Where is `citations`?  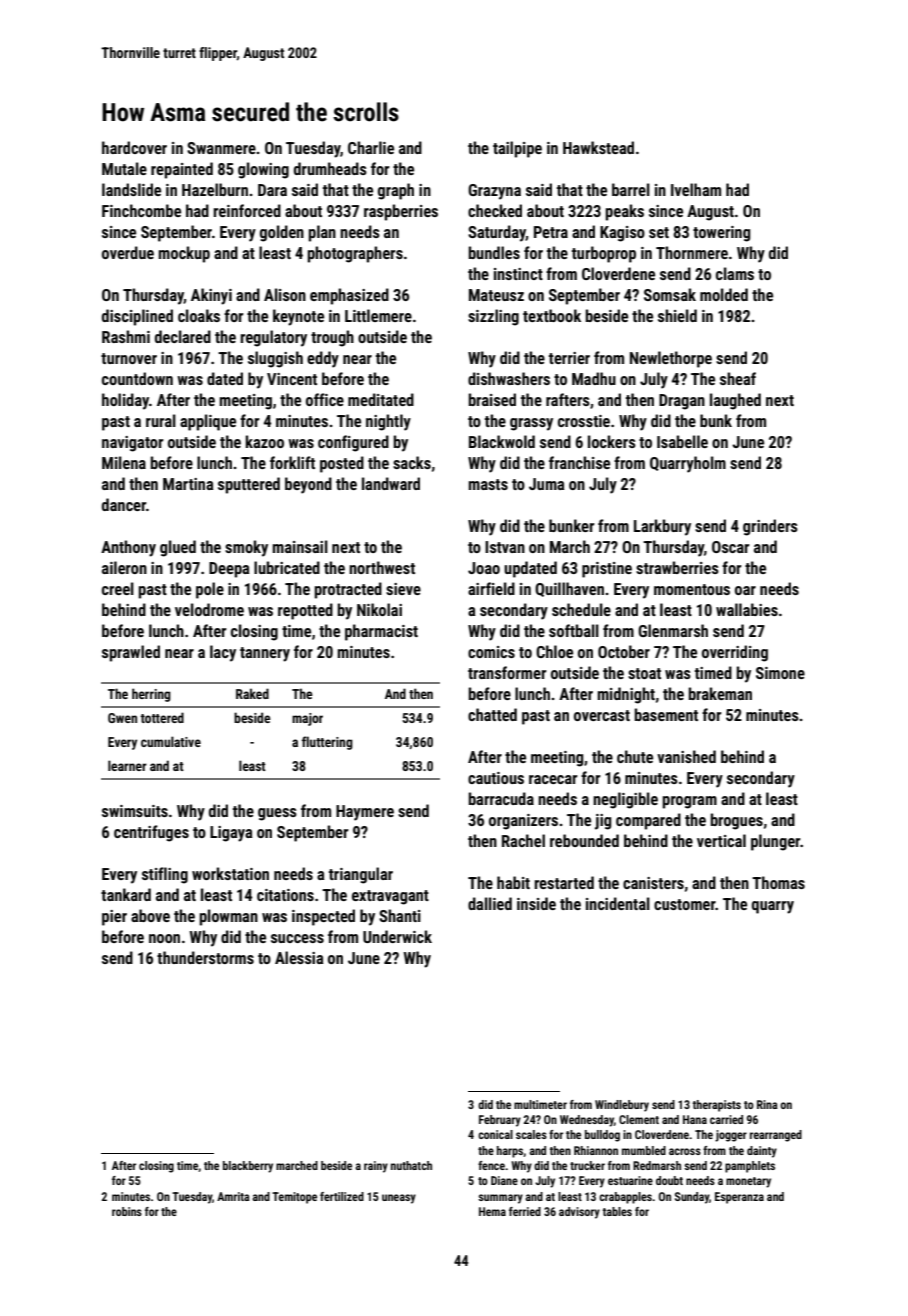
citations is located at coordinates (285, 895).
